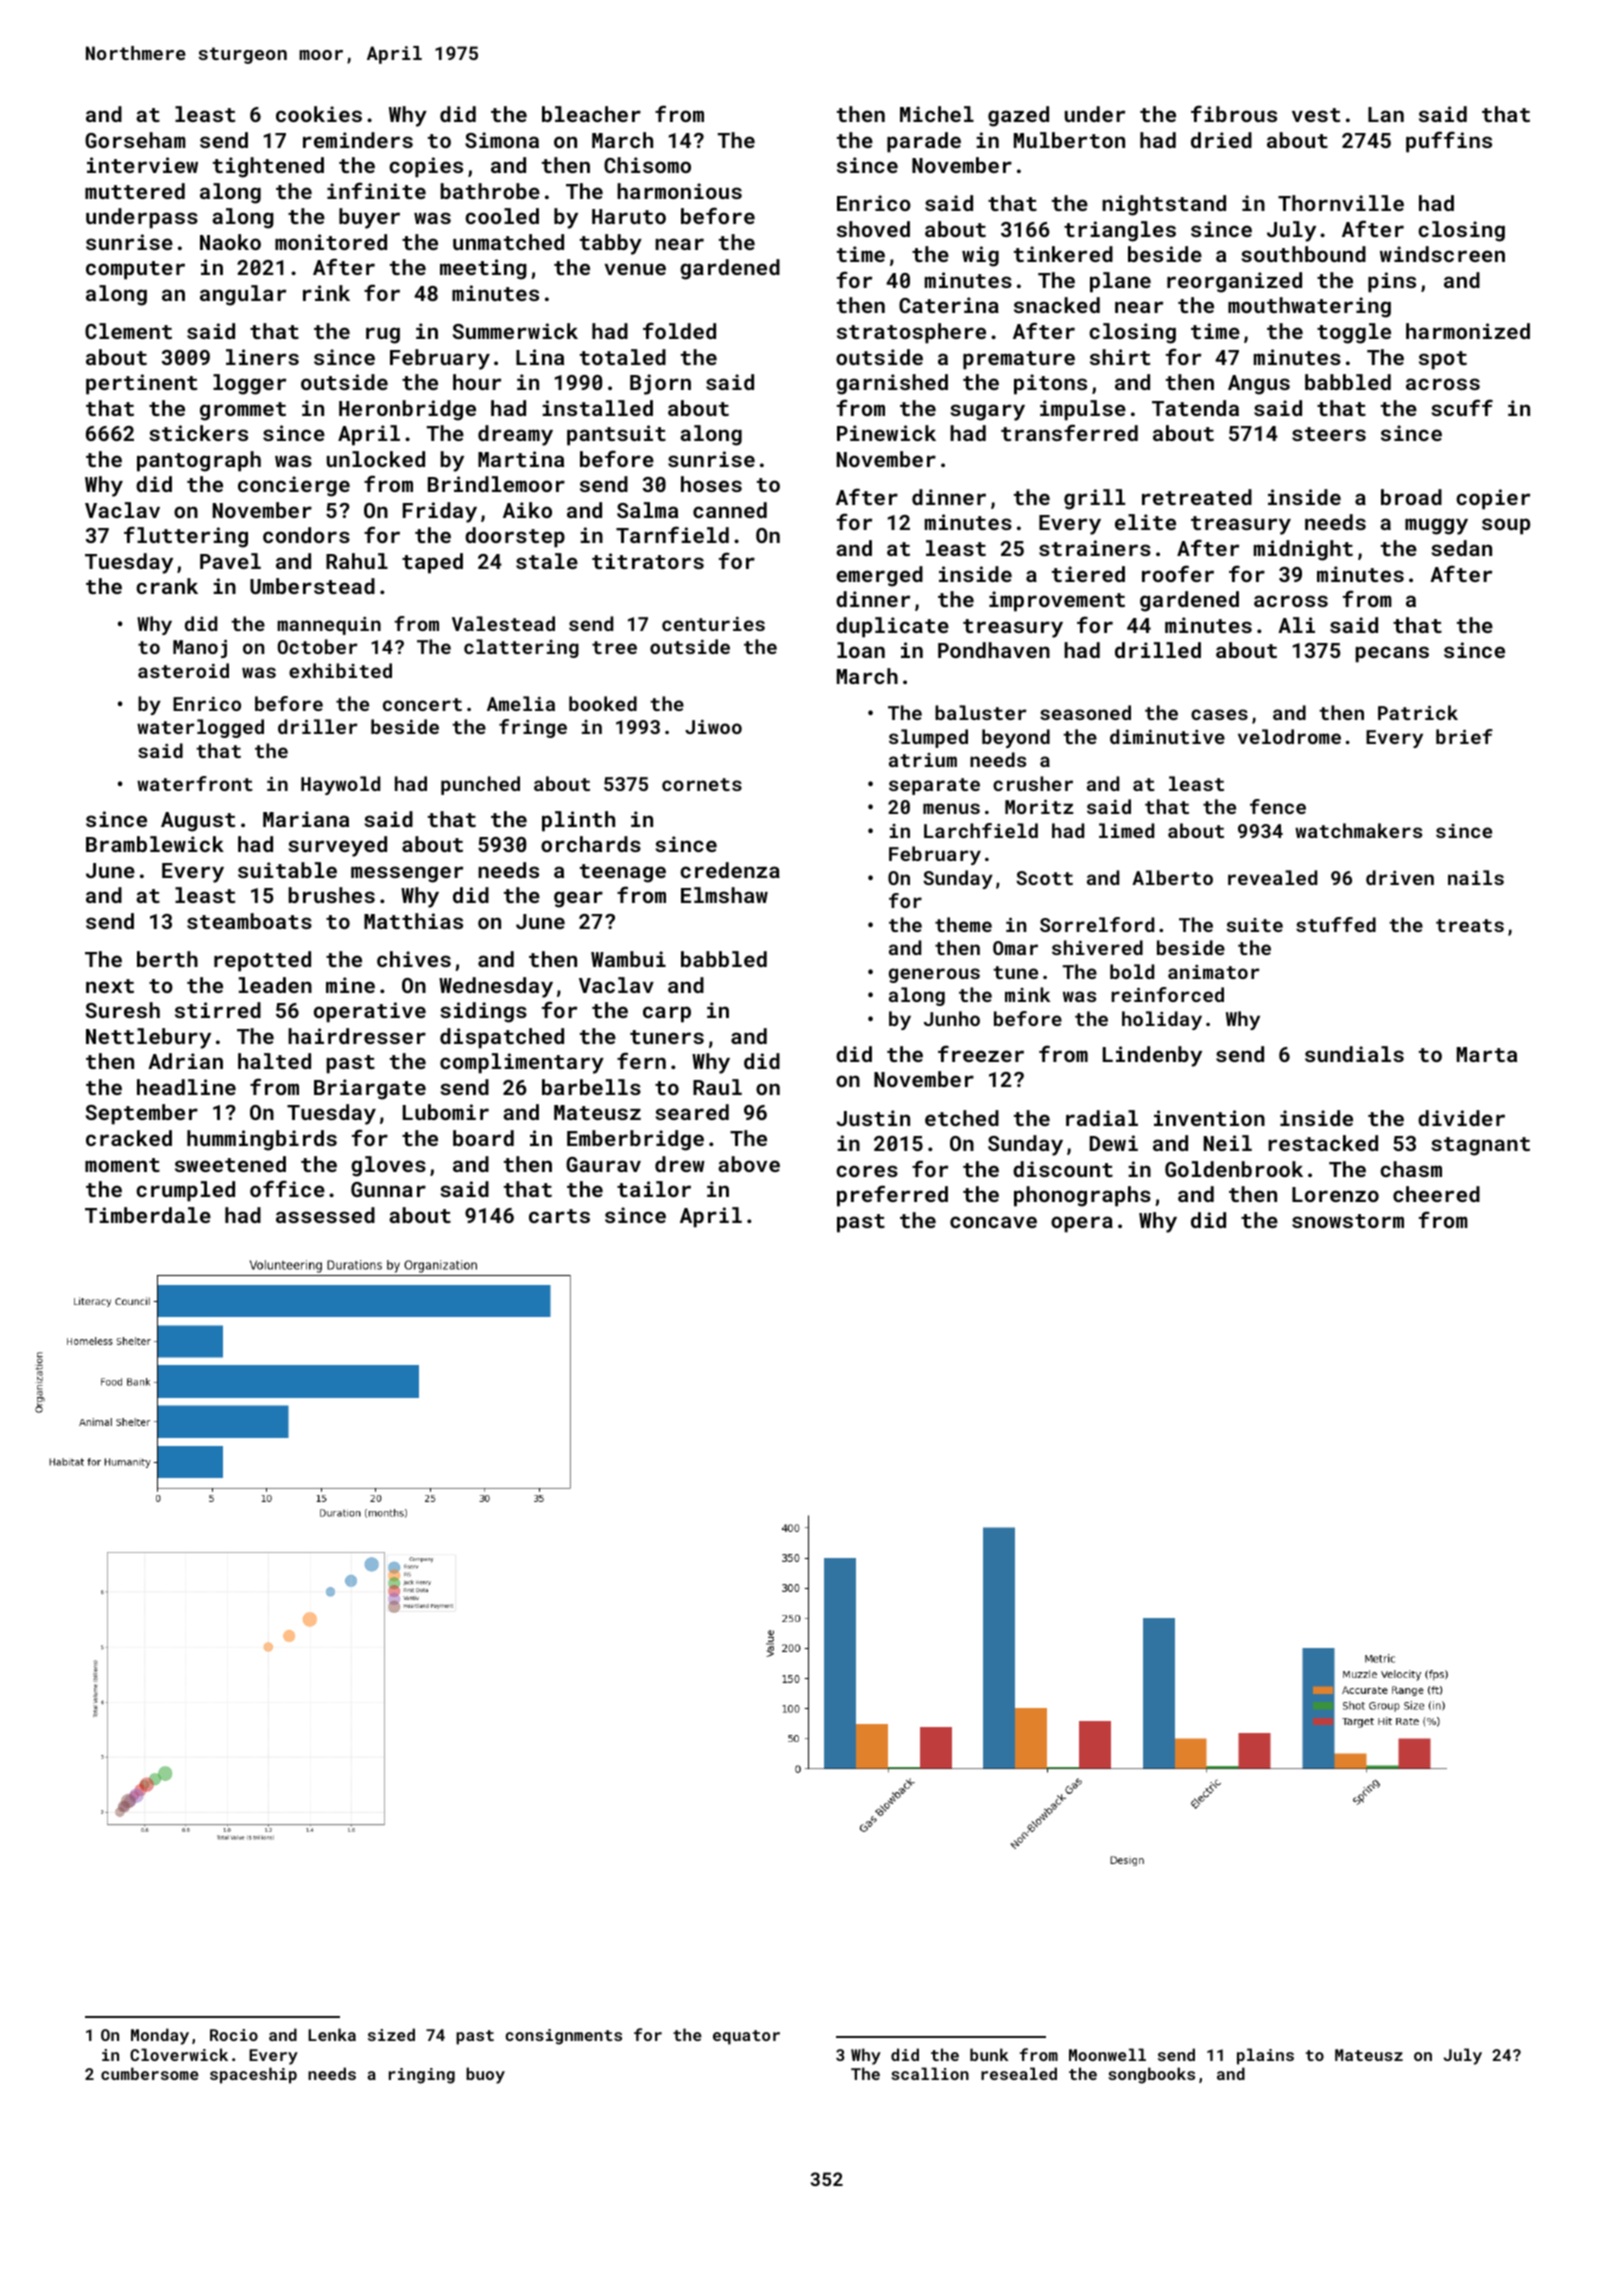  I want to click on cookies, so click(319, 114).
